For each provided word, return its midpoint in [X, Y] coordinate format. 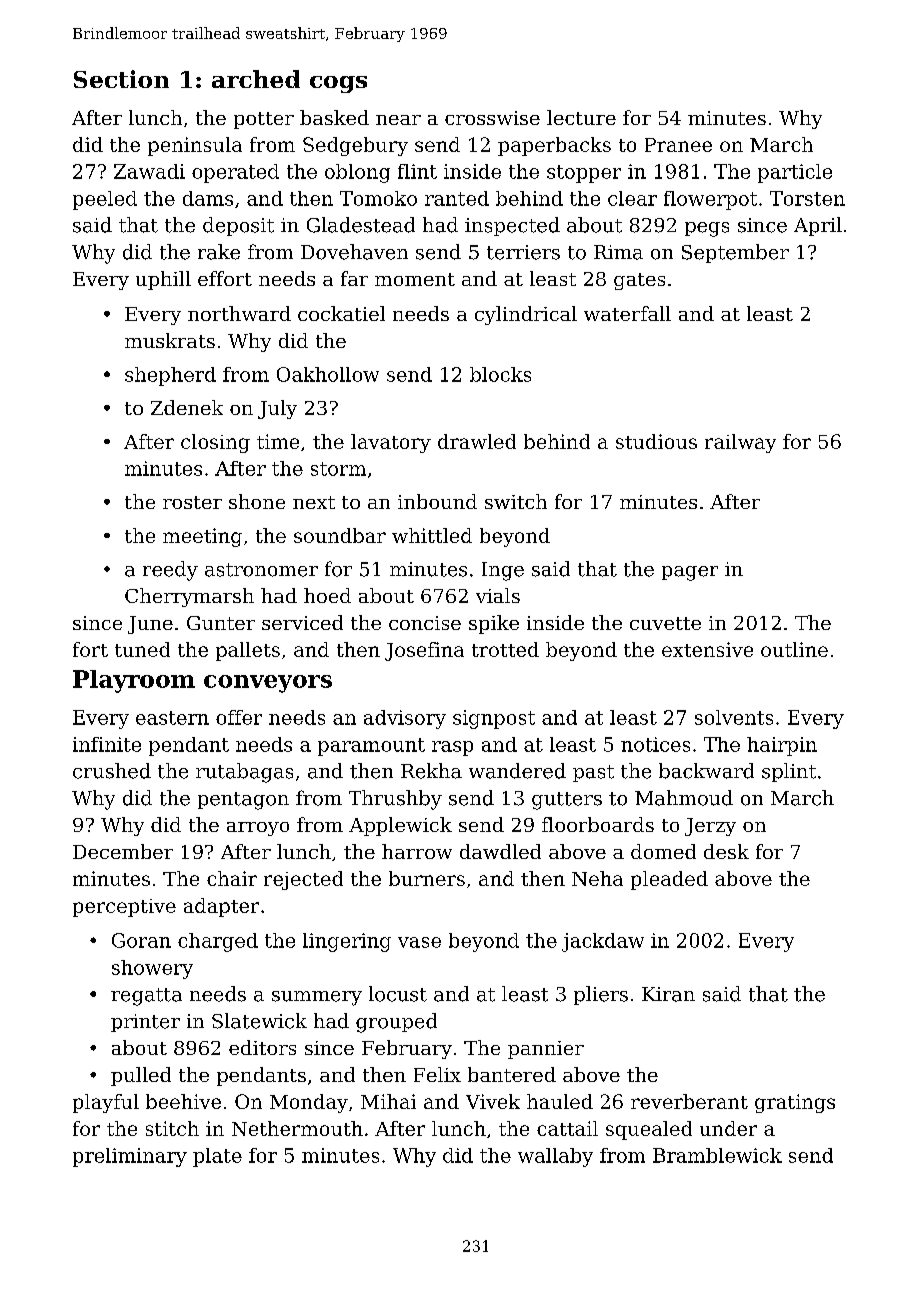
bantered [512, 1074]
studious [656, 441]
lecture [581, 117]
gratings [795, 1103]
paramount [371, 747]
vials [498, 595]
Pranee [678, 145]
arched [256, 79]
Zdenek [187, 407]
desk [726, 851]
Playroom [134, 681]
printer [145, 1023]
